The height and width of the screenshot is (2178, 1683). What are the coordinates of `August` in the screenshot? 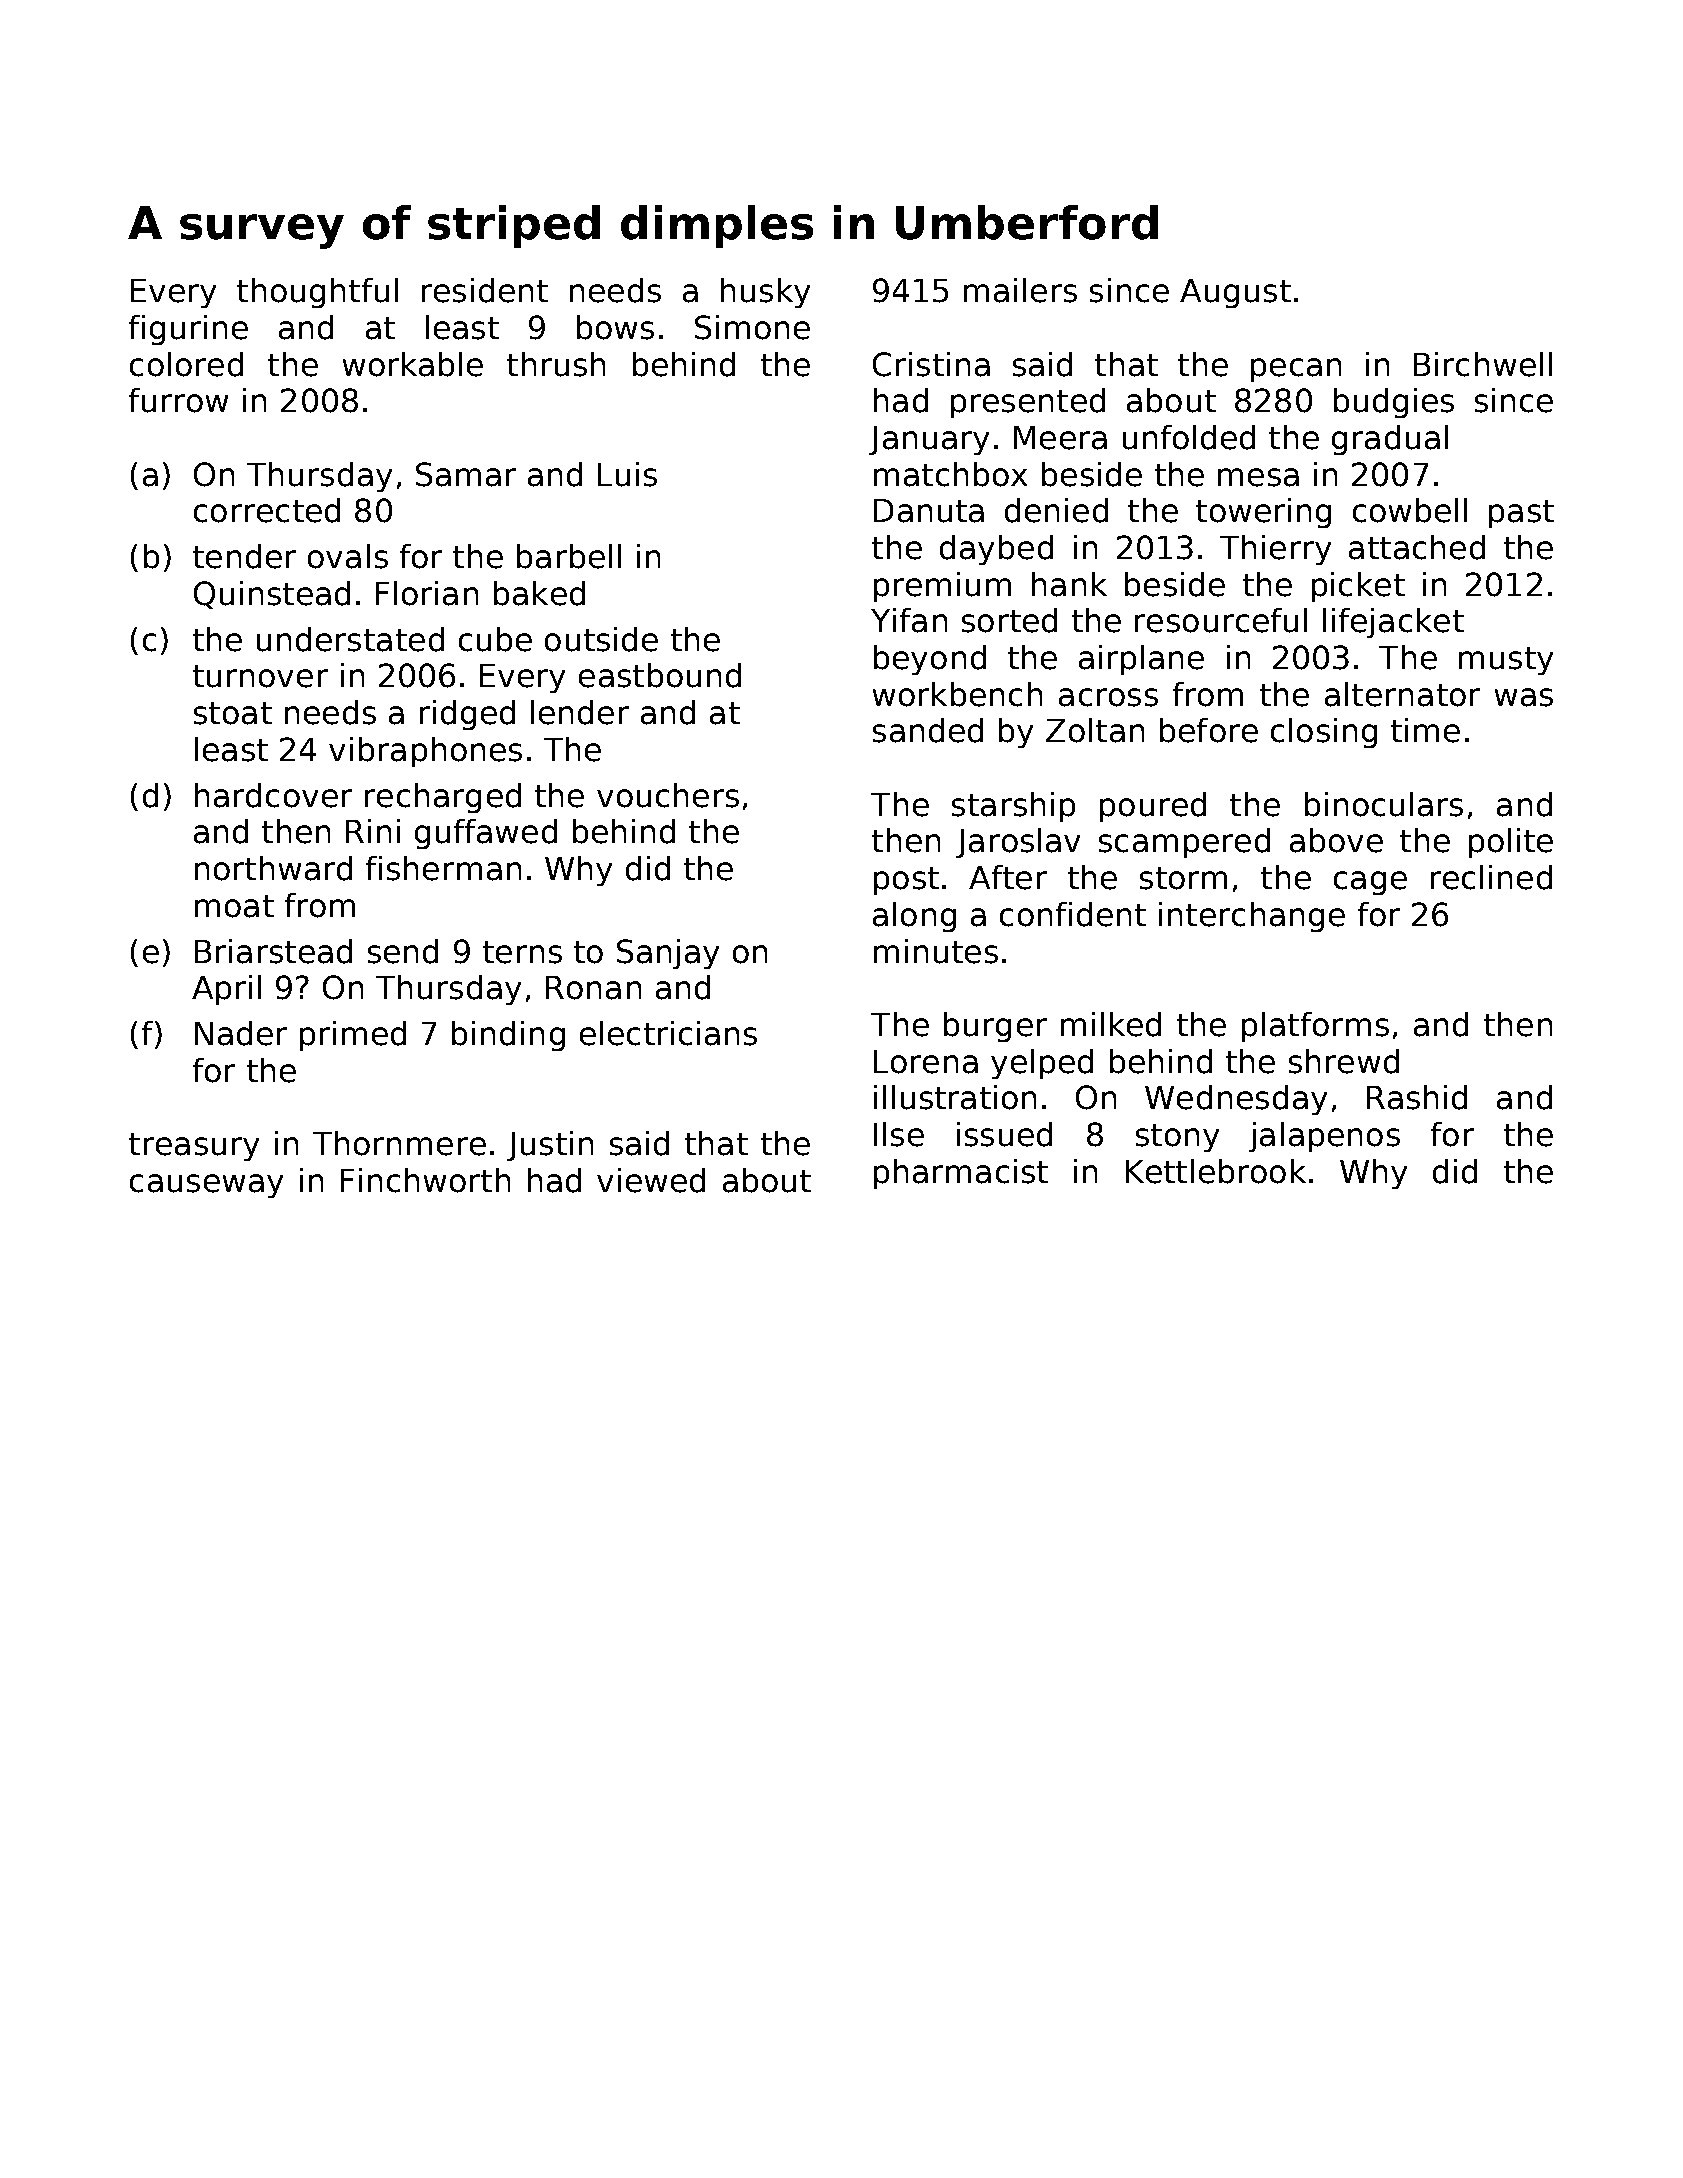 It's located at (1235, 293).
